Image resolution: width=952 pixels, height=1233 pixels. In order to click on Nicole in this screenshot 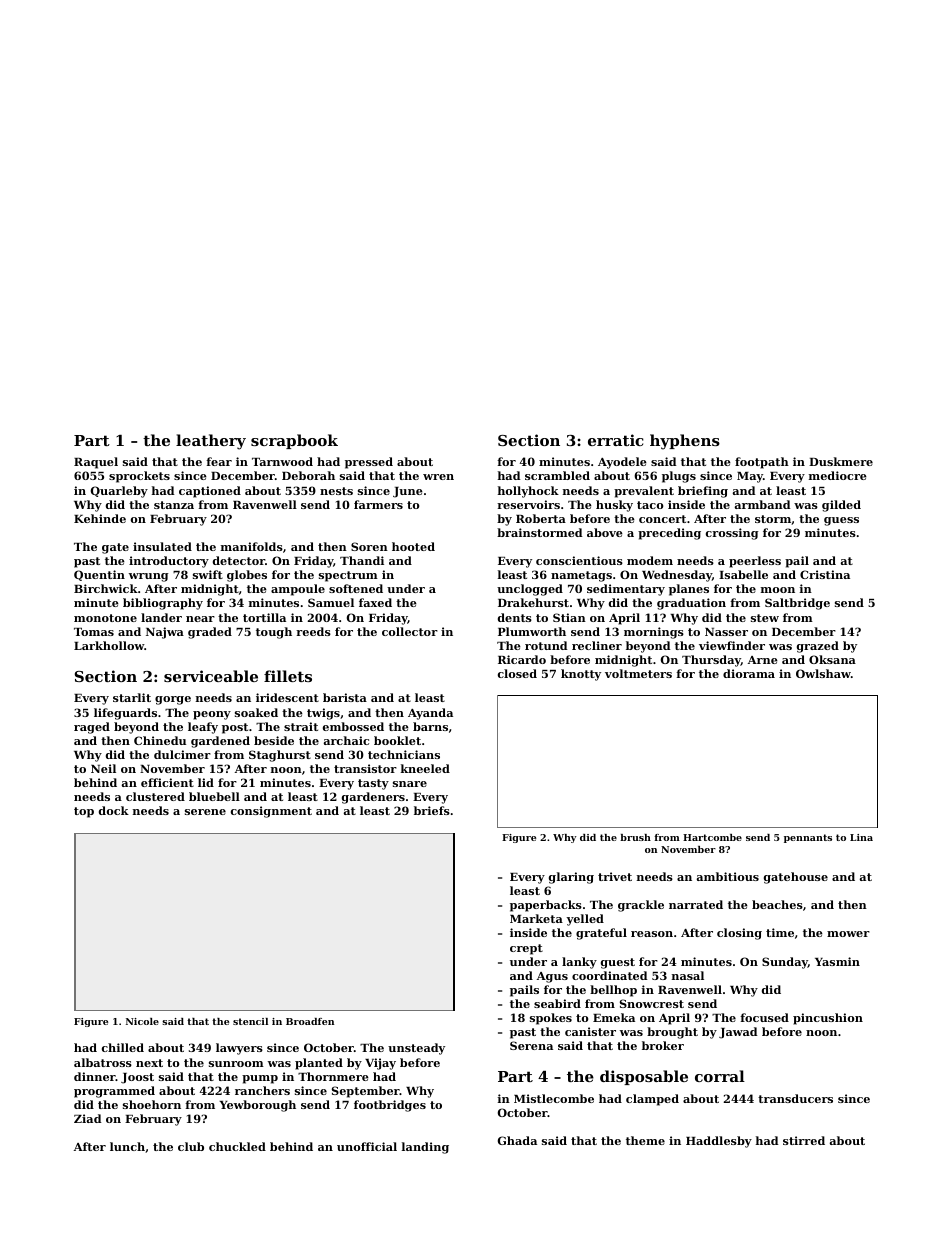, I will do `click(142, 1021)`.
